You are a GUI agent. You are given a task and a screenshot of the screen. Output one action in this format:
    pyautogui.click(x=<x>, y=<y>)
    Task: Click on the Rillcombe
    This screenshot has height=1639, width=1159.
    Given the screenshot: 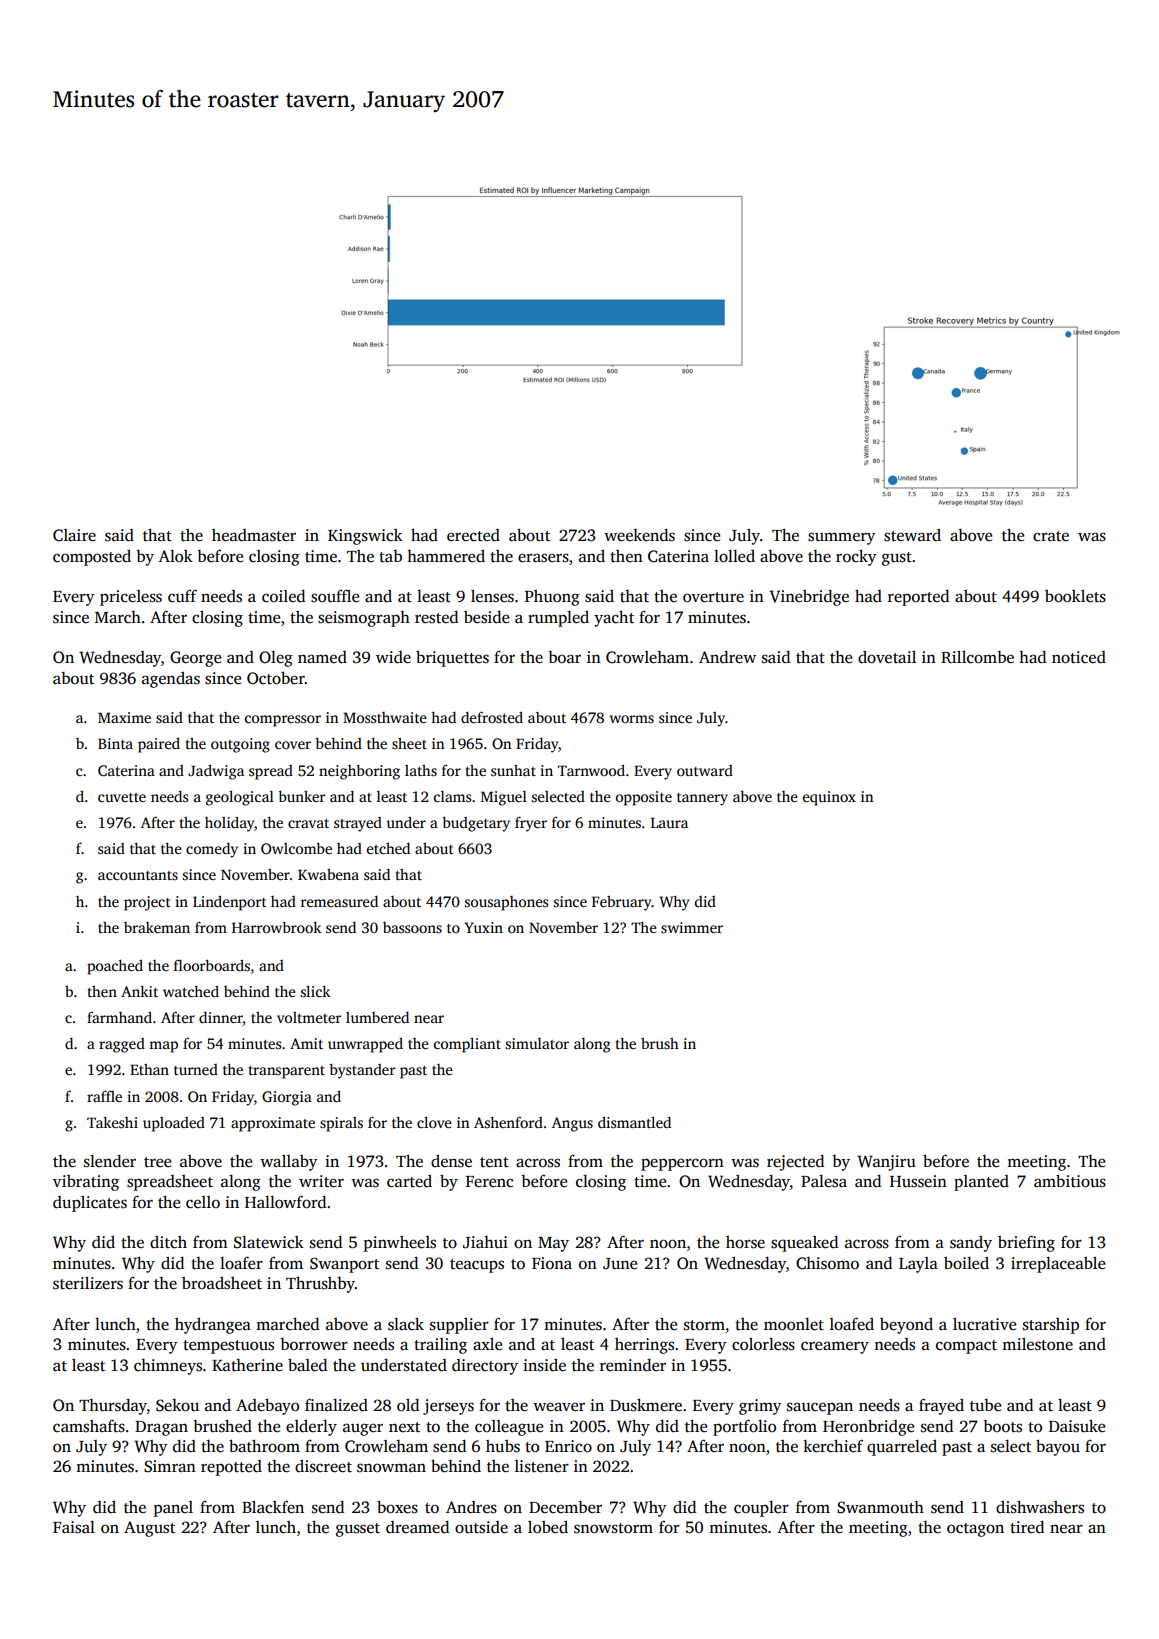 What is the action you would take?
    pyautogui.click(x=977, y=657)
